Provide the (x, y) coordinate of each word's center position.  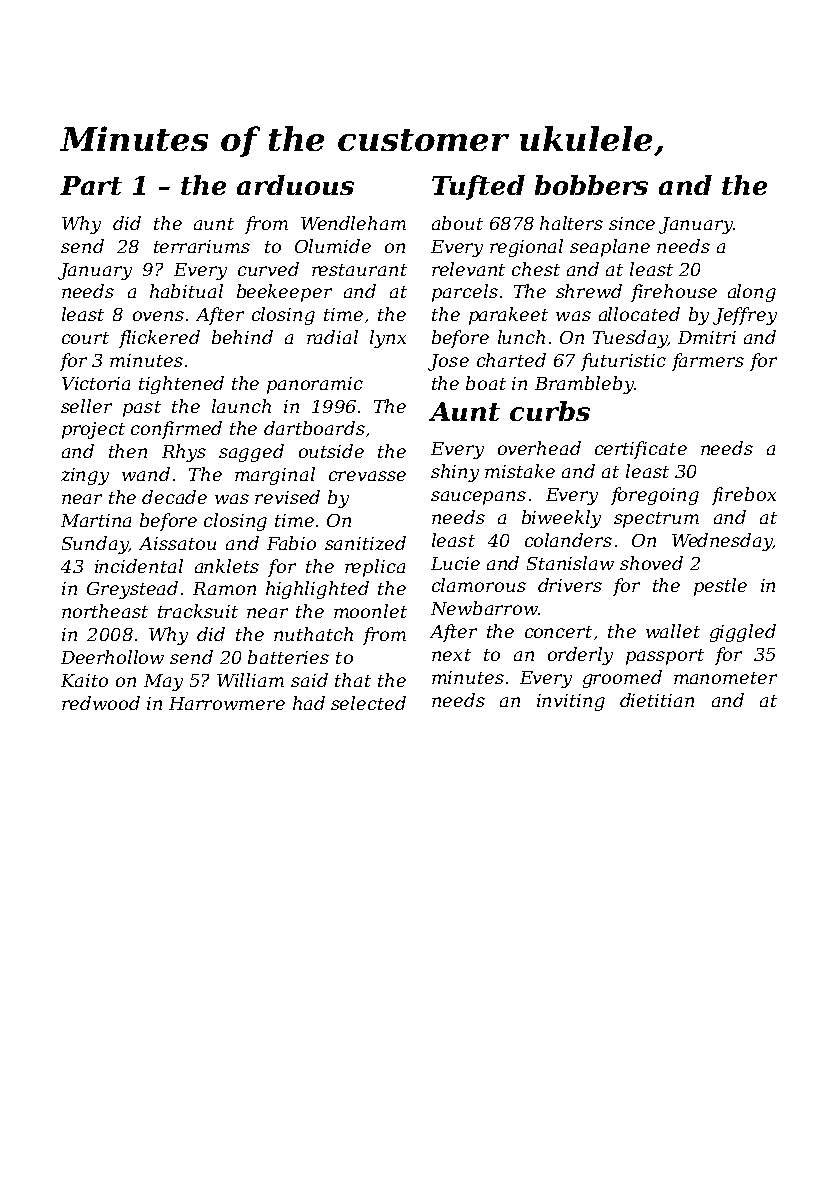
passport (665, 657)
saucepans (478, 498)
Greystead (132, 590)
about (457, 223)
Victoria (96, 383)
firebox (744, 496)
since (632, 223)
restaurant (359, 270)
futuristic (623, 362)
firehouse (674, 293)
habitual (186, 291)
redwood (101, 703)
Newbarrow (484, 608)
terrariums (202, 246)
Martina (96, 520)
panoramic (315, 385)
